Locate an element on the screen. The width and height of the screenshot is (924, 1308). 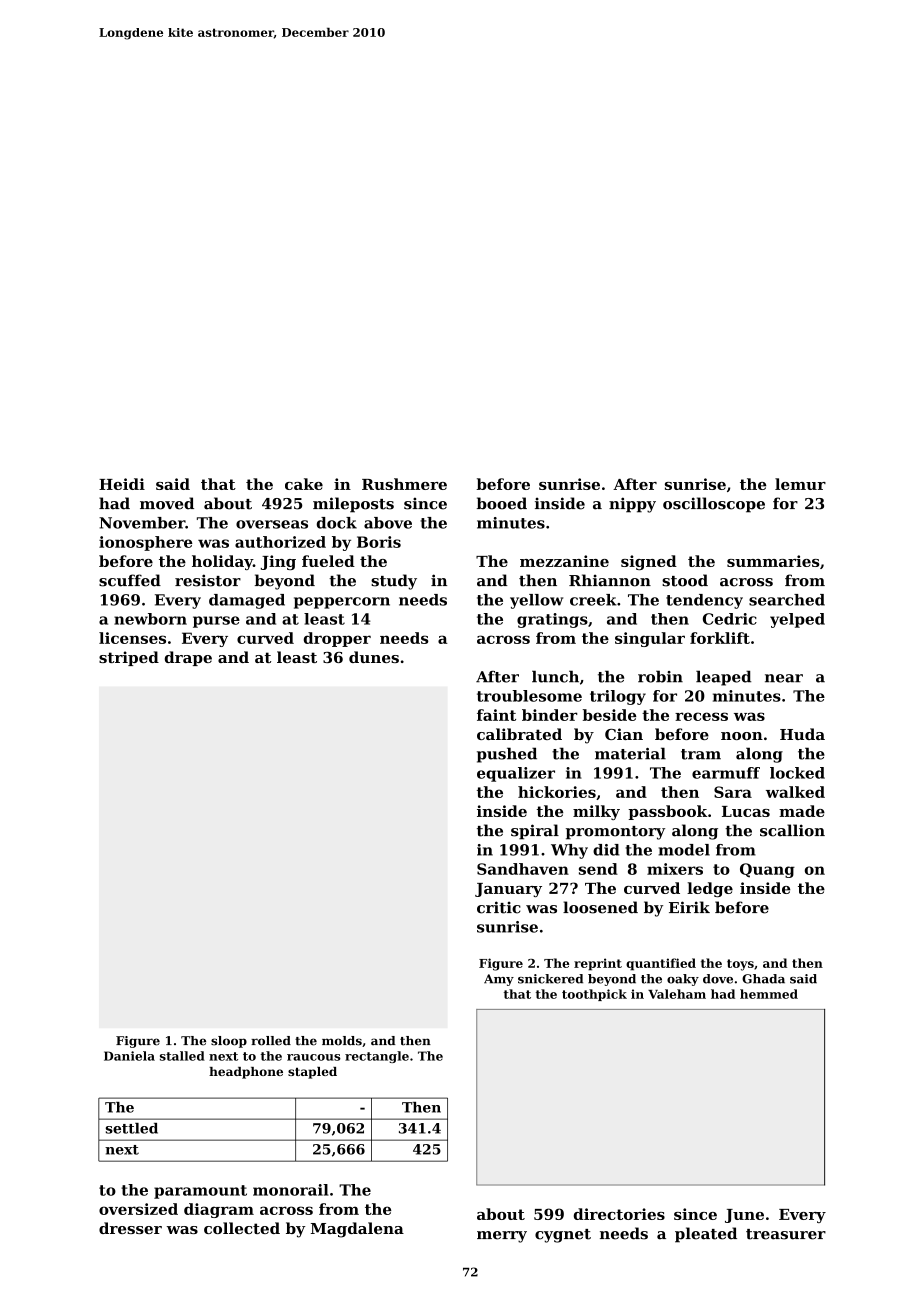
binder is located at coordinates (550, 715).
